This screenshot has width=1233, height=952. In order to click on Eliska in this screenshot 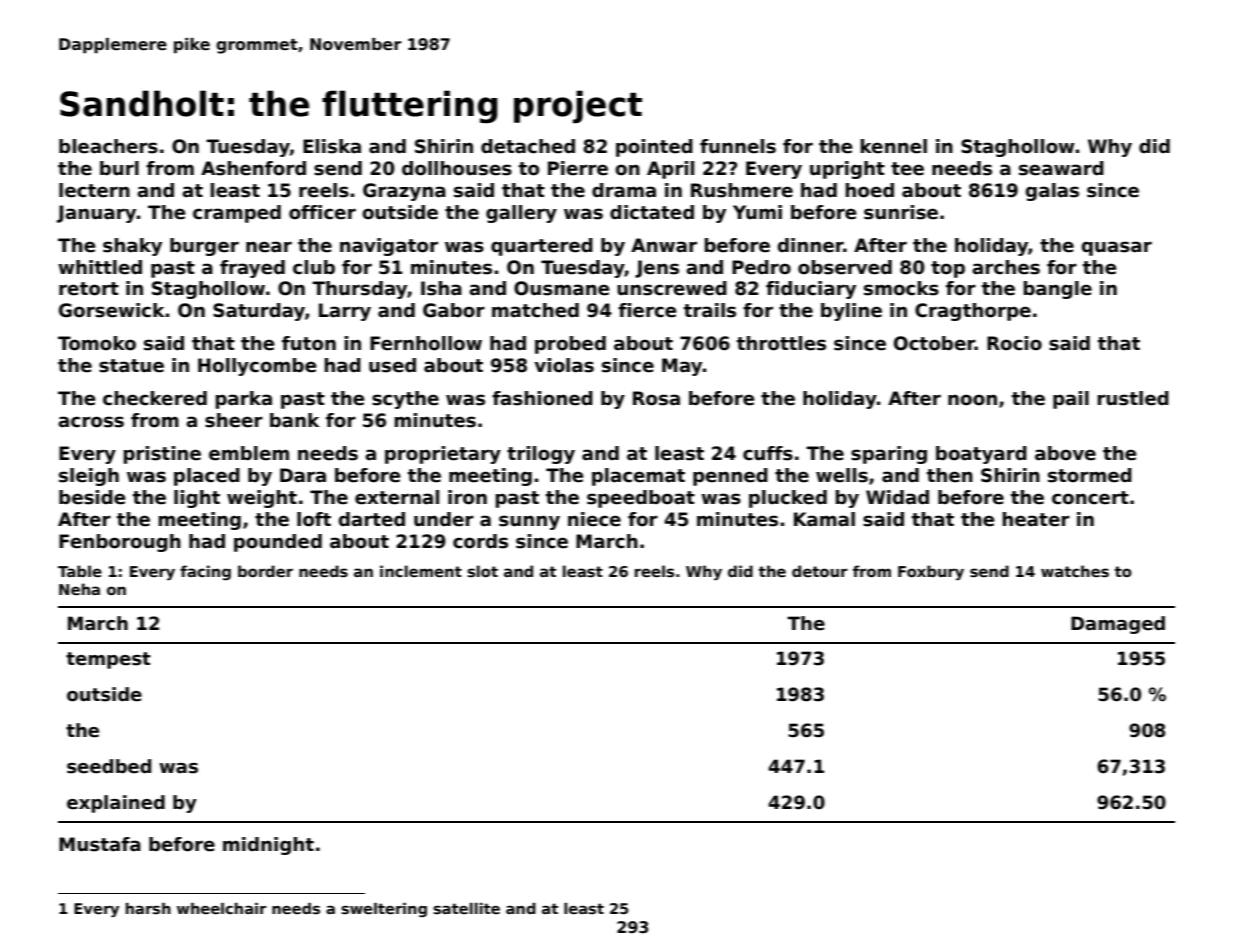, I will do `click(332, 146)`.
